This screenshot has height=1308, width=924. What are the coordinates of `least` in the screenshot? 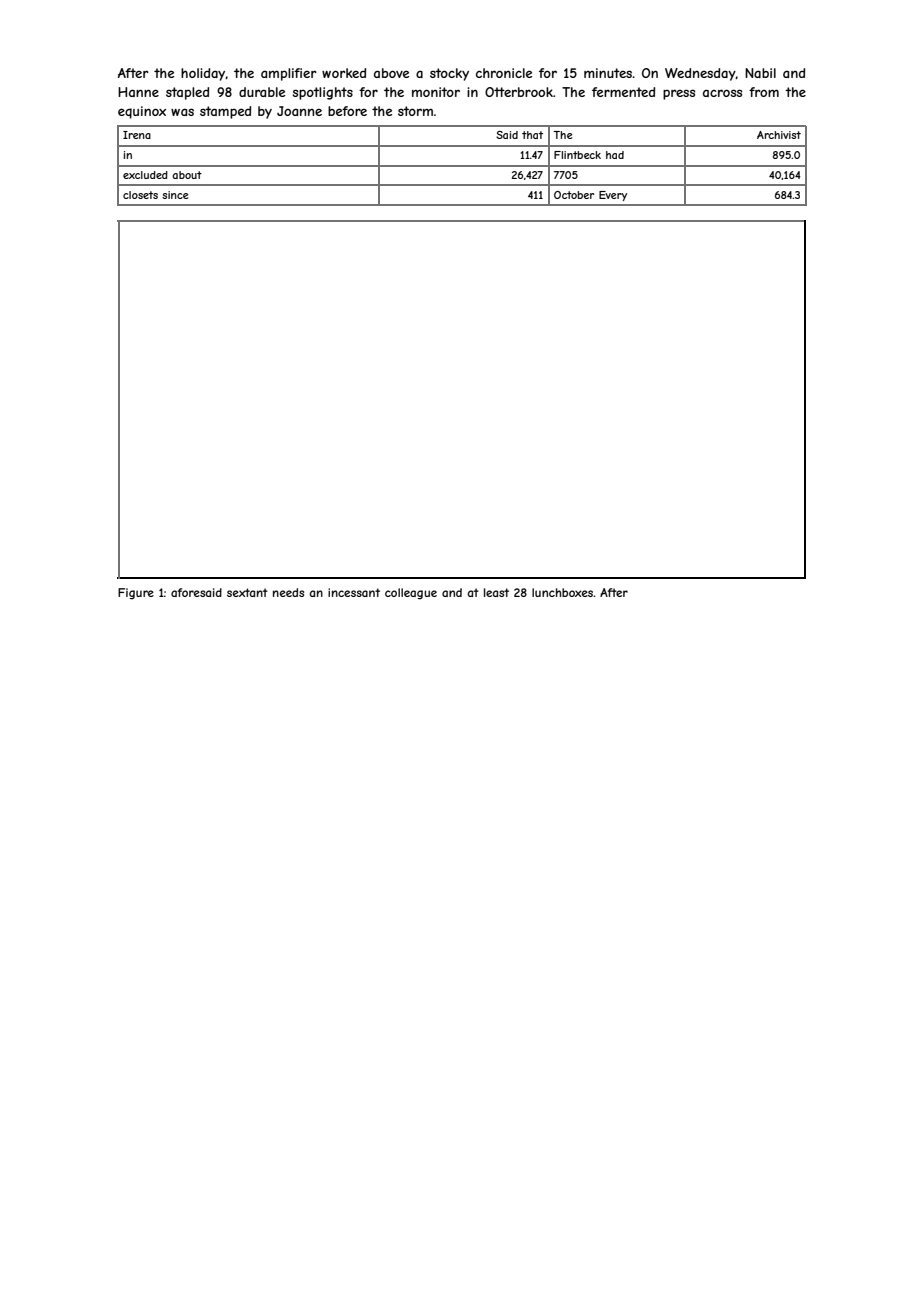 It's located at (496, 592).
